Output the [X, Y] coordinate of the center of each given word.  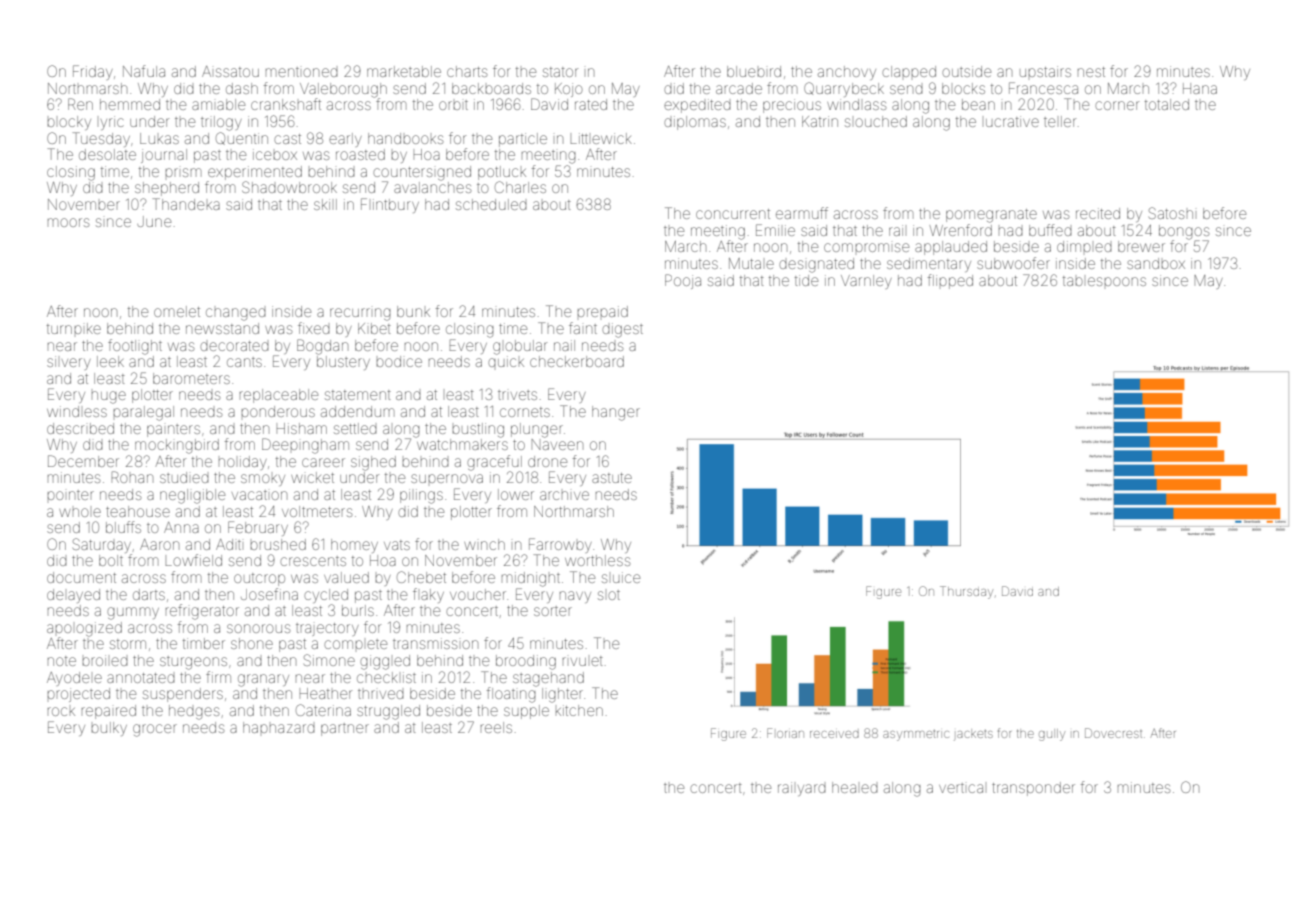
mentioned [302, 72]
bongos [1184, 232]
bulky [109, 729]
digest [622, 330]
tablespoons [1104, 281]
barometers [191, 378]
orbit [453, 105]
